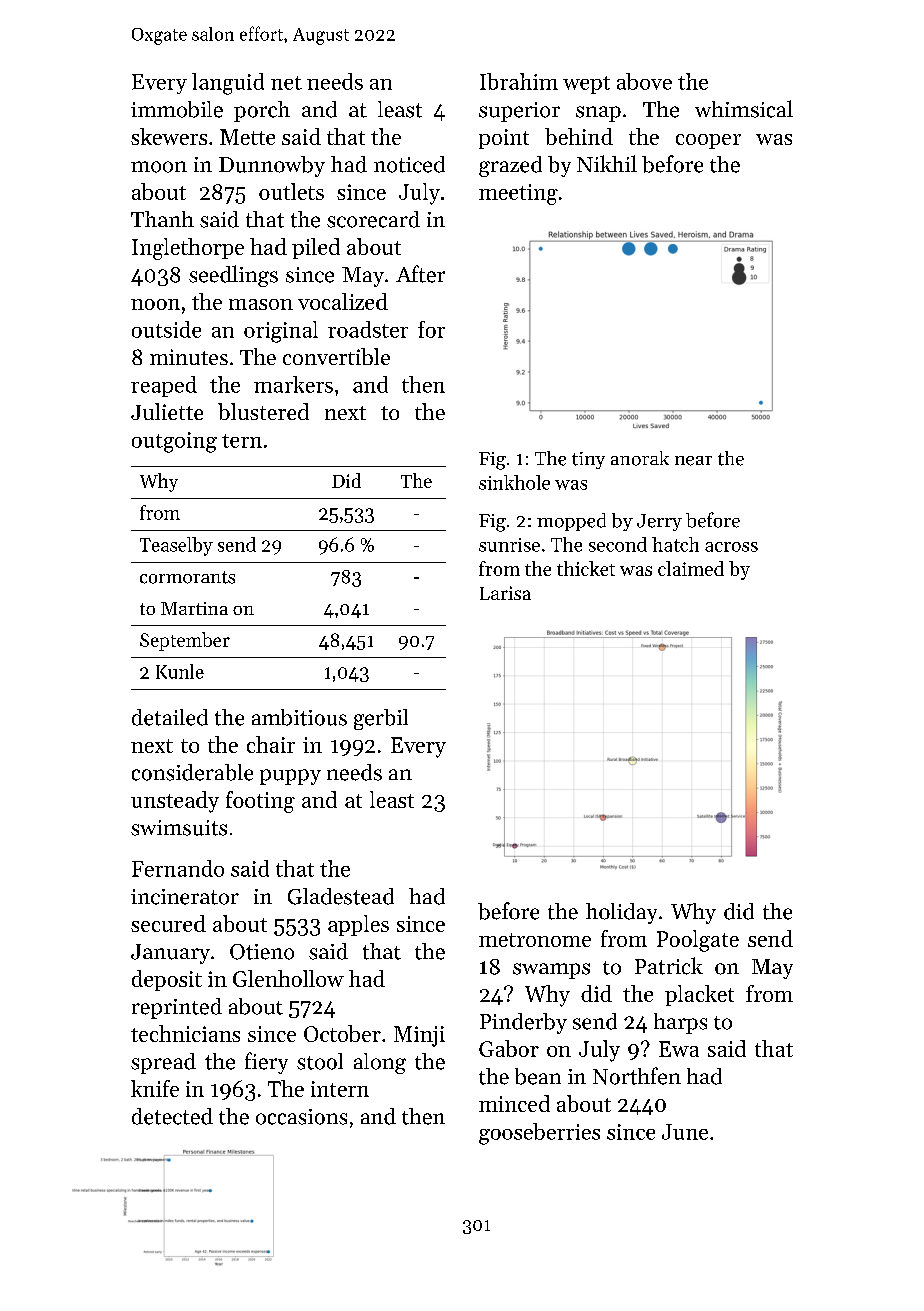  Describe the element at coordinates (698, 941) in the screenshot. I see `Poolgate` at that location.
